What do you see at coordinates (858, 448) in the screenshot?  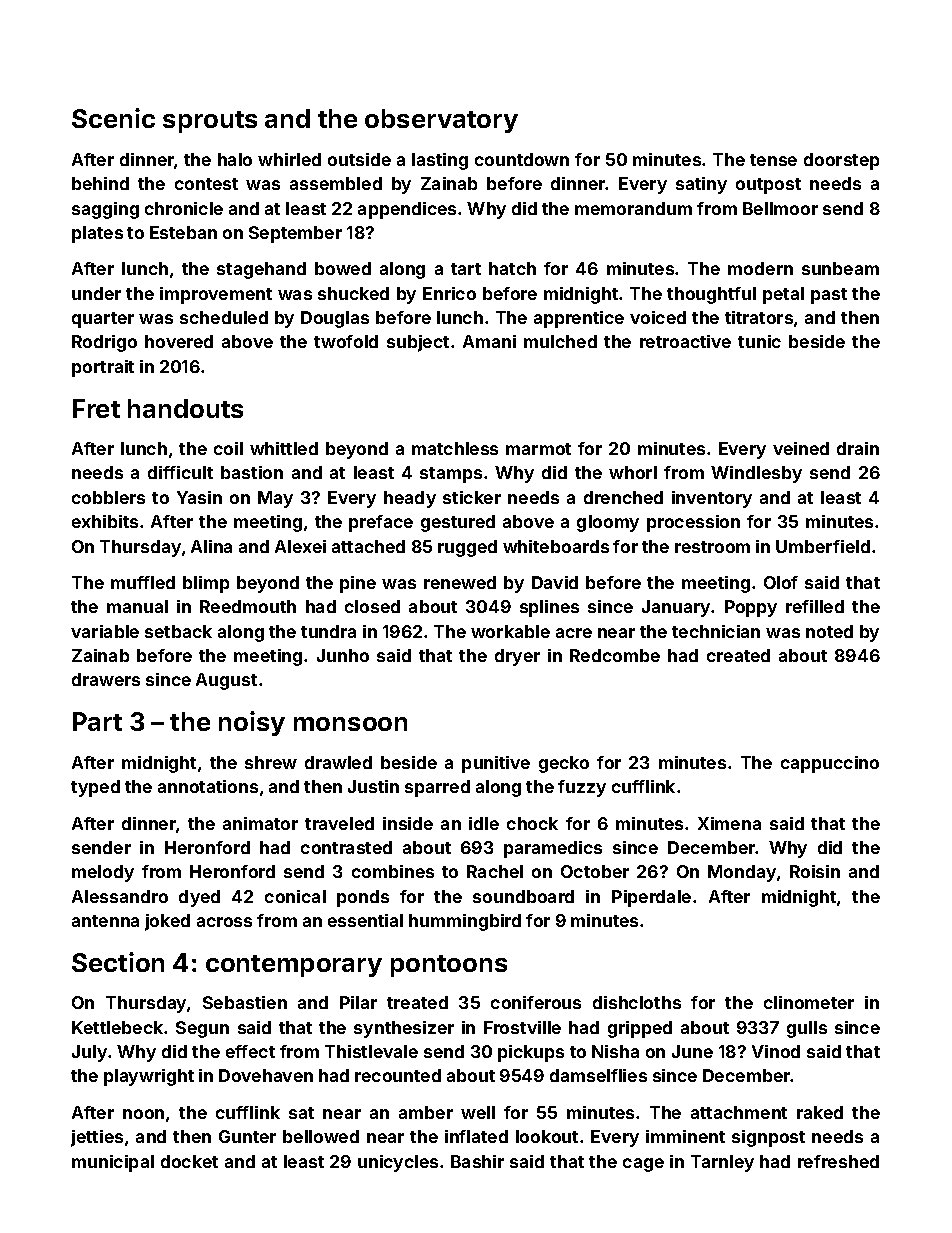 I see `drain` at bounding box center [858, 448].
